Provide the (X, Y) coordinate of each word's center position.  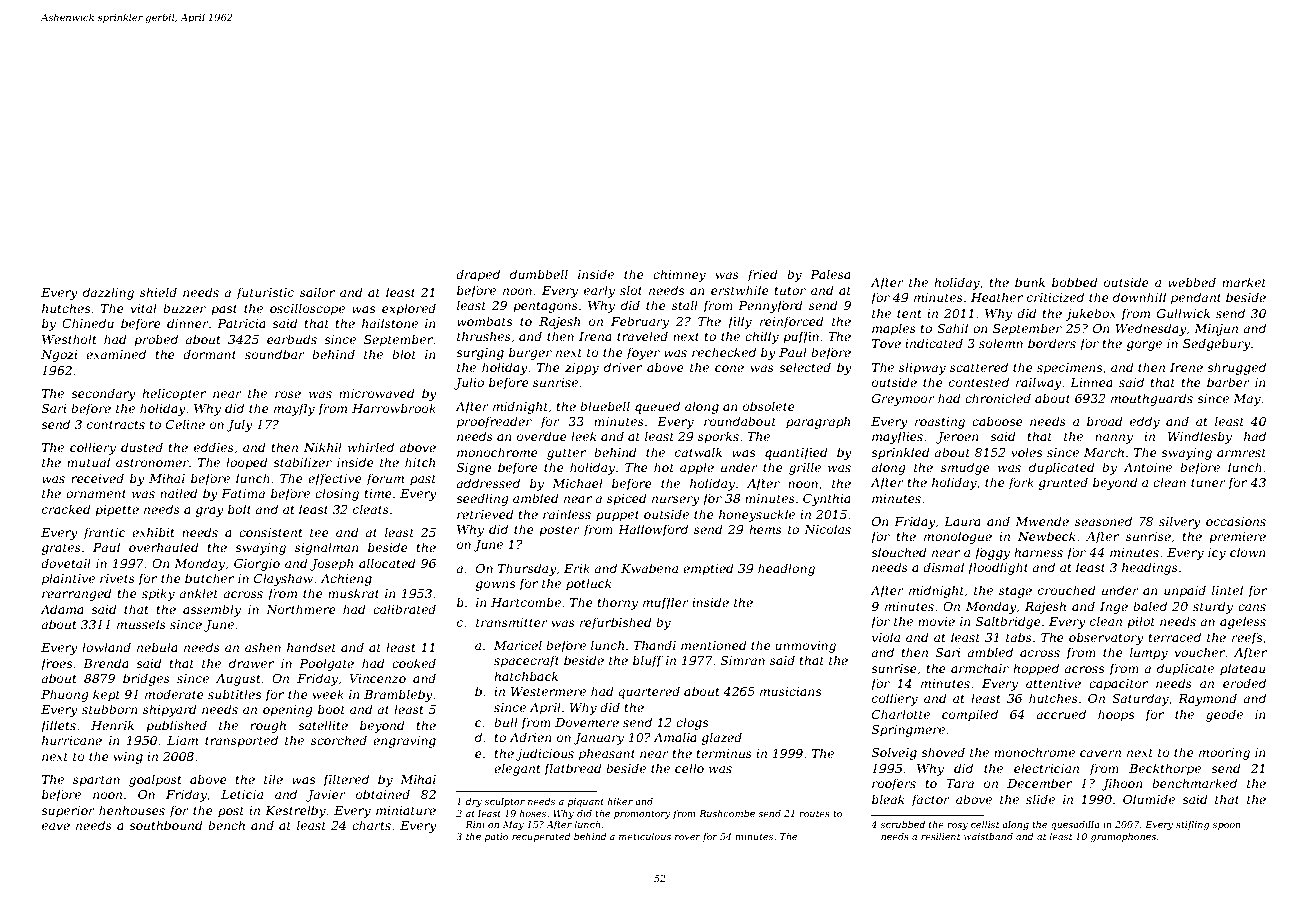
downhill (1139, 297)
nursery (676, 501)
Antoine (1147, 467)
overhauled (164, 547)
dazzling (108, 293)
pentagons (545, 307)
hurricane (72, 740)
